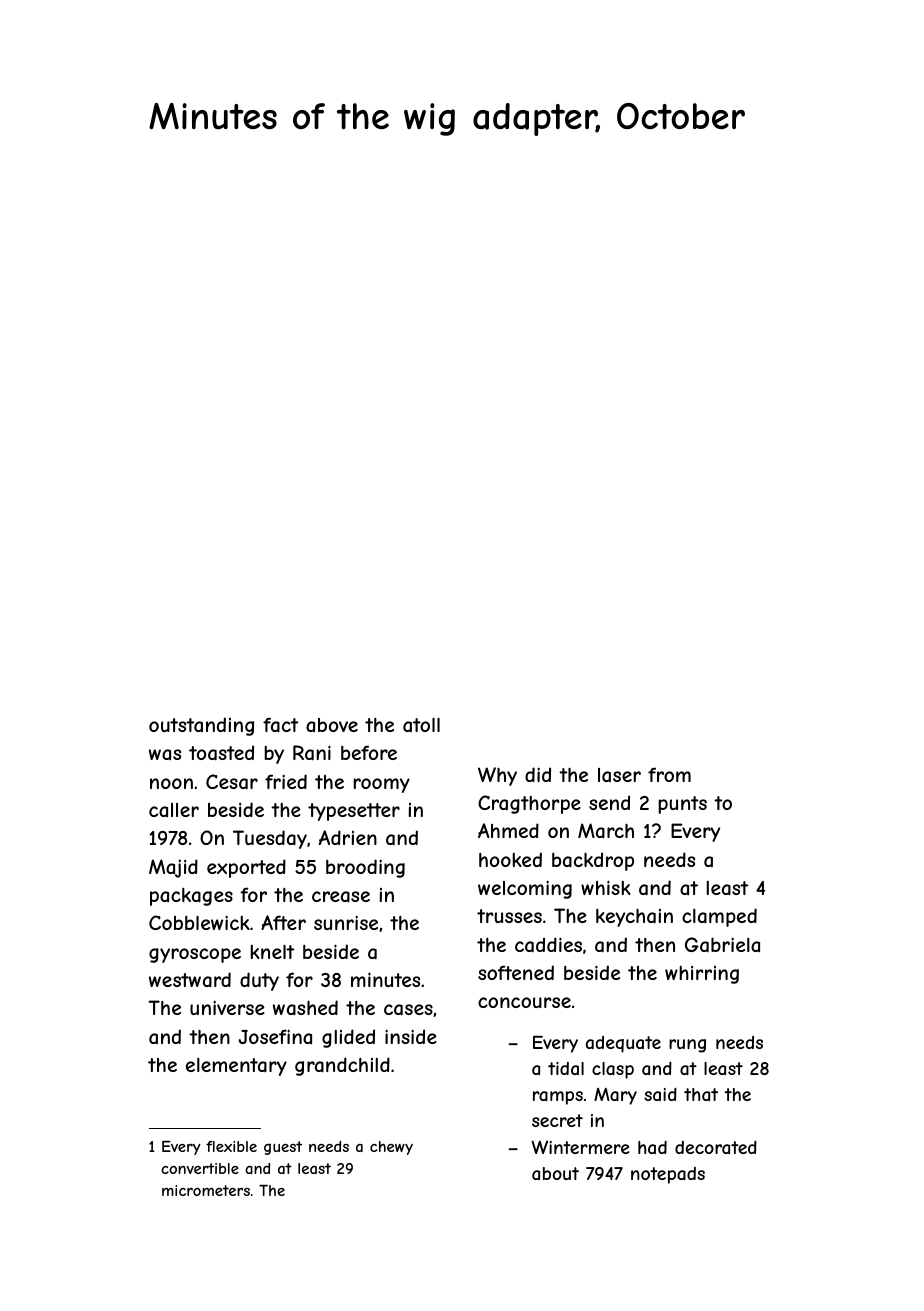  I want to click on whirring, so click(702, 975).
